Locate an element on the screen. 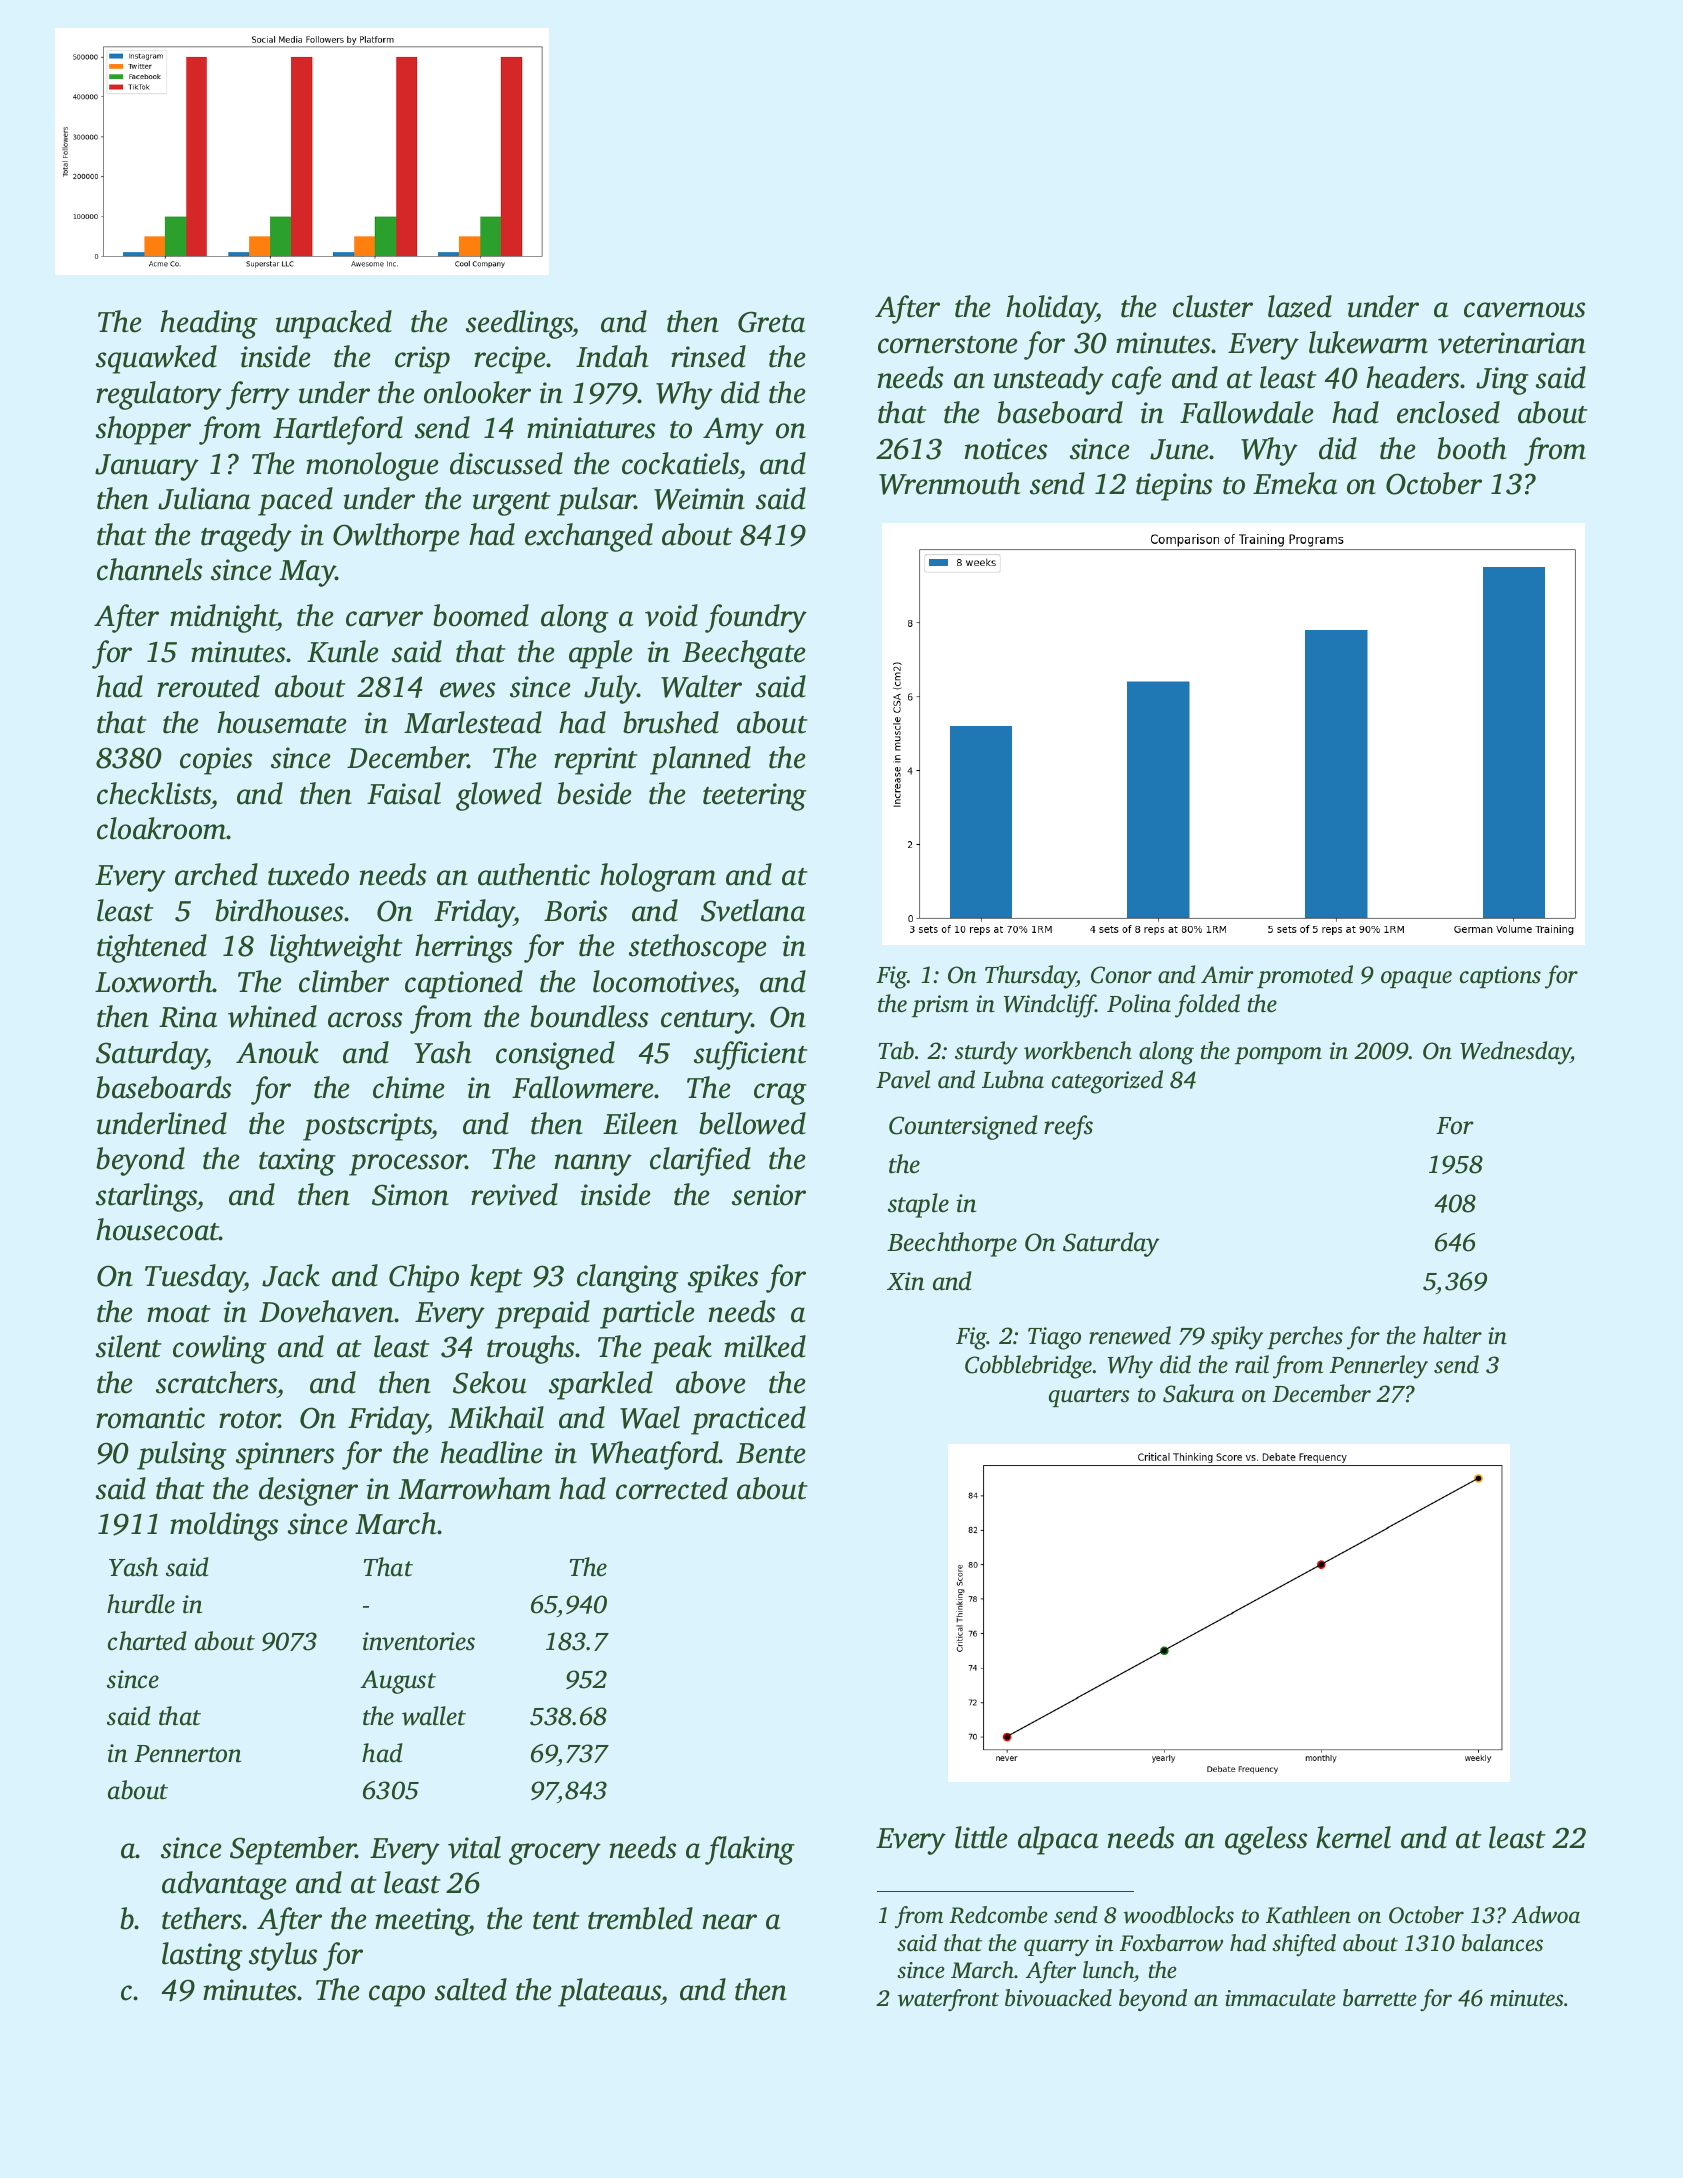  Sakura is located at coordinates (1198, 1393).
